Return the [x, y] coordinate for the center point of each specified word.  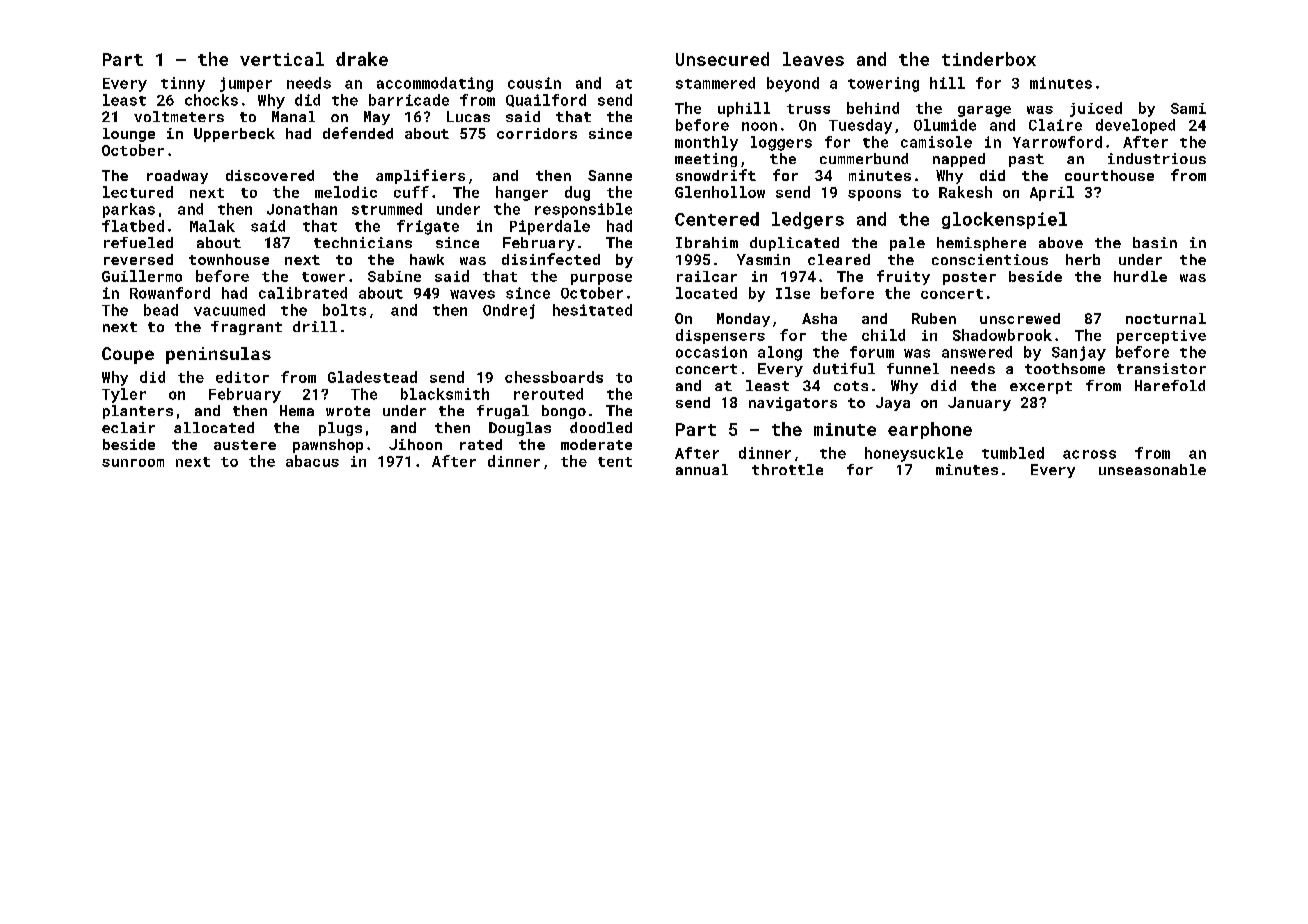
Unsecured [722, 59]
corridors [537, 133]
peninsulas [218, 355]
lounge [129, 135]
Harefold [1170, 385]
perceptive [1161, 337]
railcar [707, 276]
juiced [1096, 109]
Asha [819, 318]
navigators [793, 404]
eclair [128, 427]
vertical [282, 59]
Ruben [934, 318]
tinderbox [989, 59]
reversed [138, 259]
